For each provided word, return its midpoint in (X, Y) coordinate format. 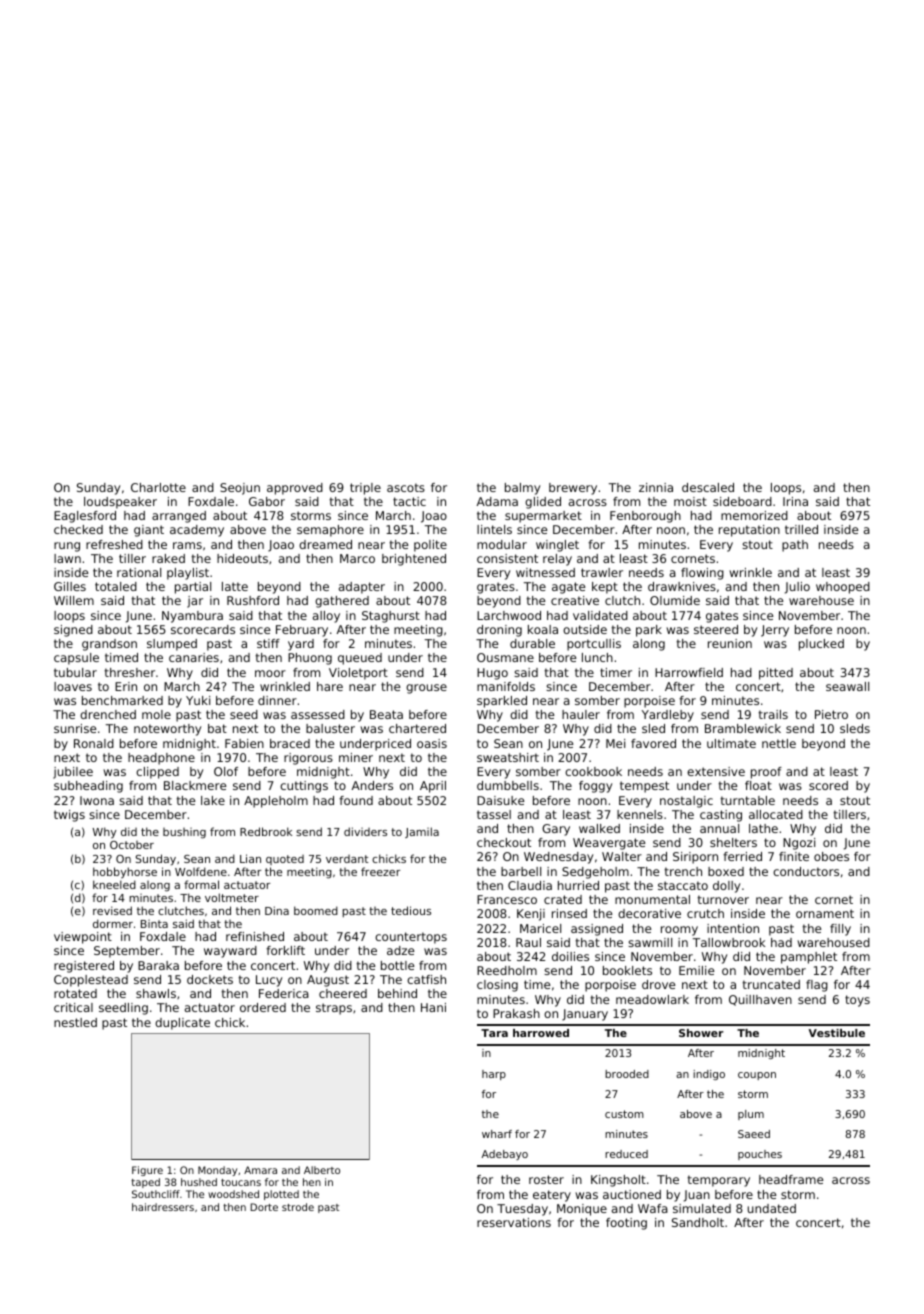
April (433, 787)
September (127, 952)
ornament (825, 913)
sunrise (75, 728)
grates (496, 588)
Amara (260, 1170)
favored (653, 743)
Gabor (267, 501)
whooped (843, 588)
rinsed (569, 913)
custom (624, 1114)
